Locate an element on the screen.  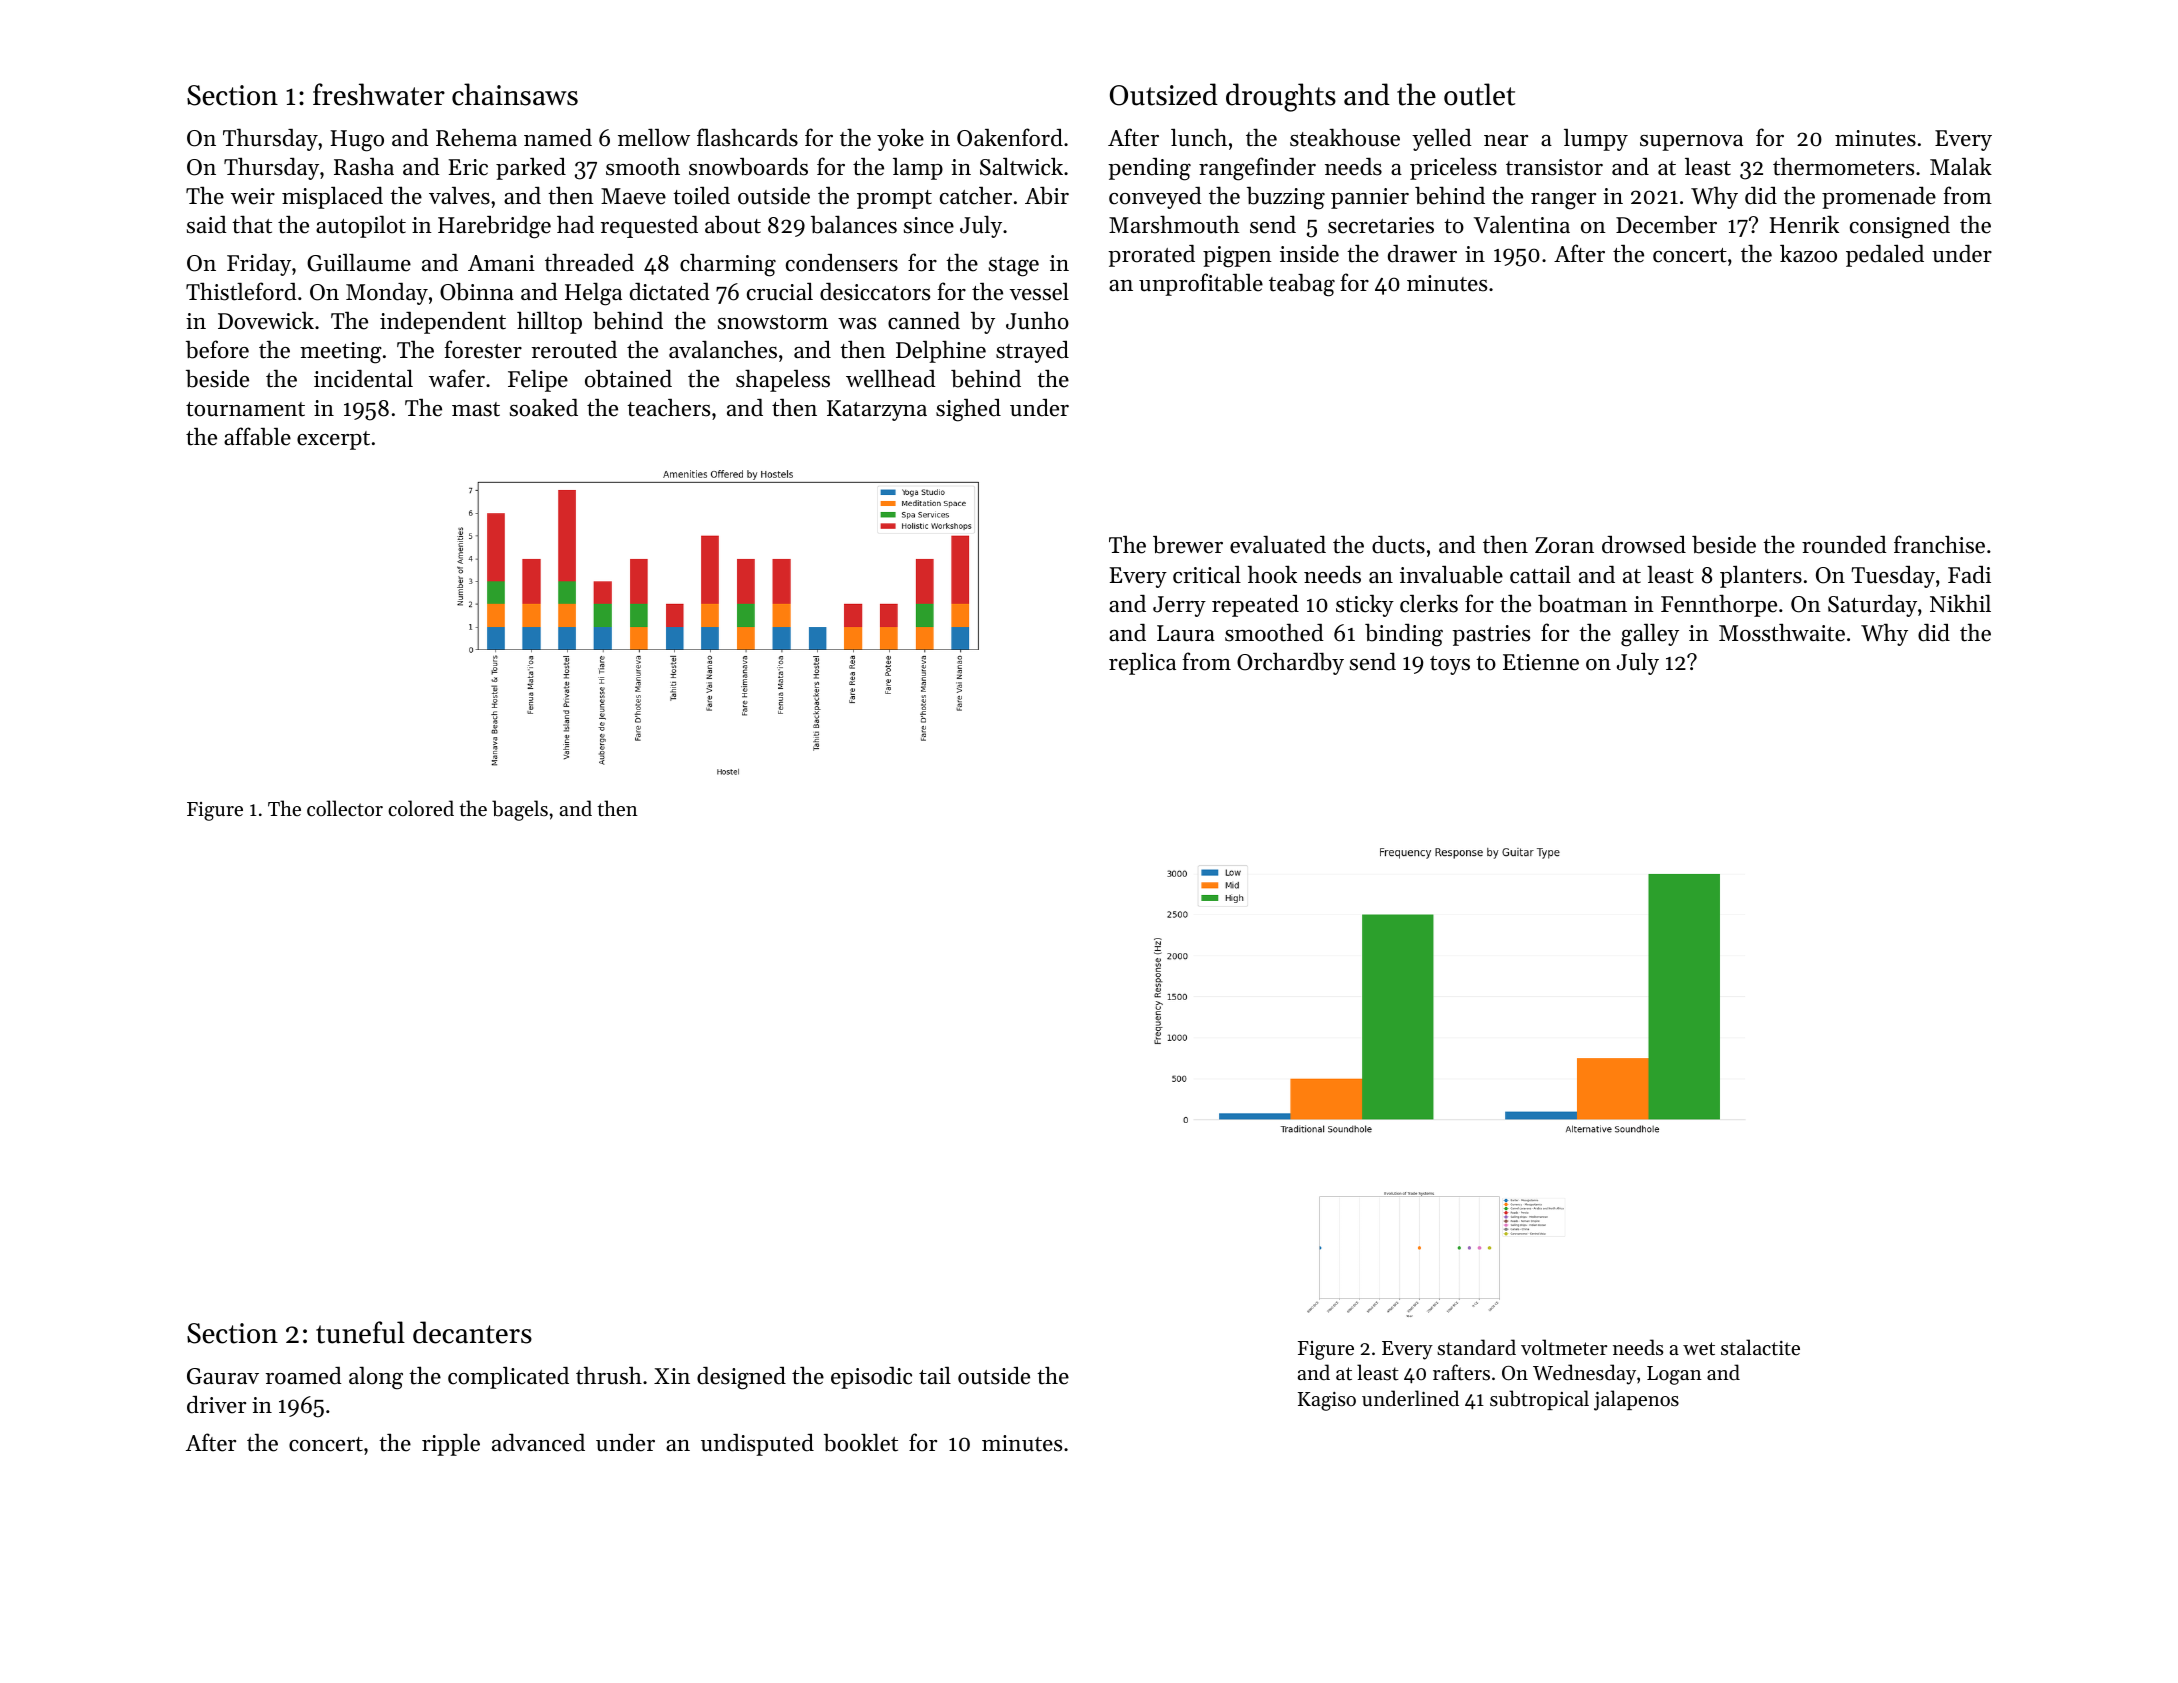
Katarzyna is located at coordinates (877, 410).
